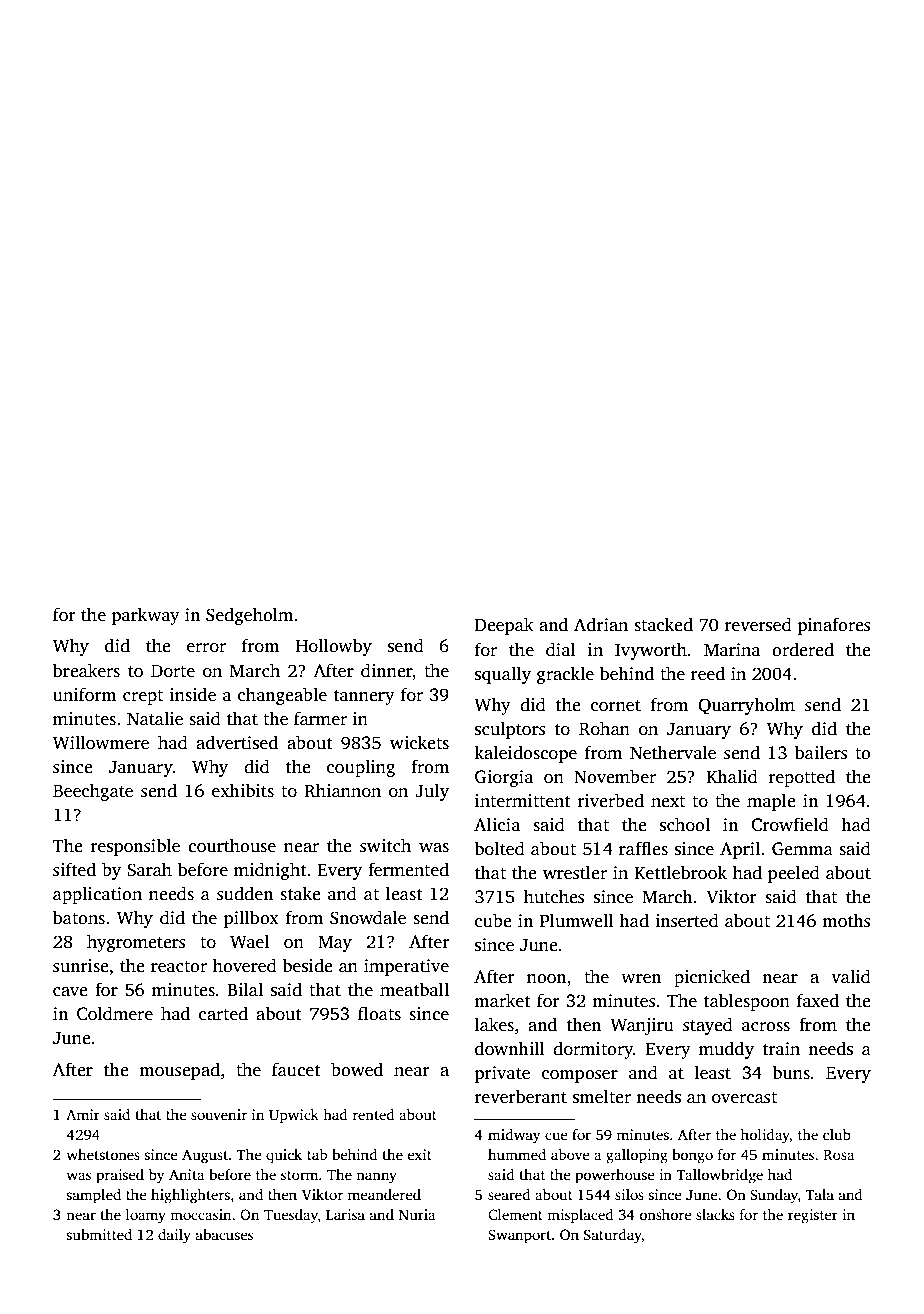  Describe the element at coordinates (368, 917) in the image. I see `Snowdale` at that location.
